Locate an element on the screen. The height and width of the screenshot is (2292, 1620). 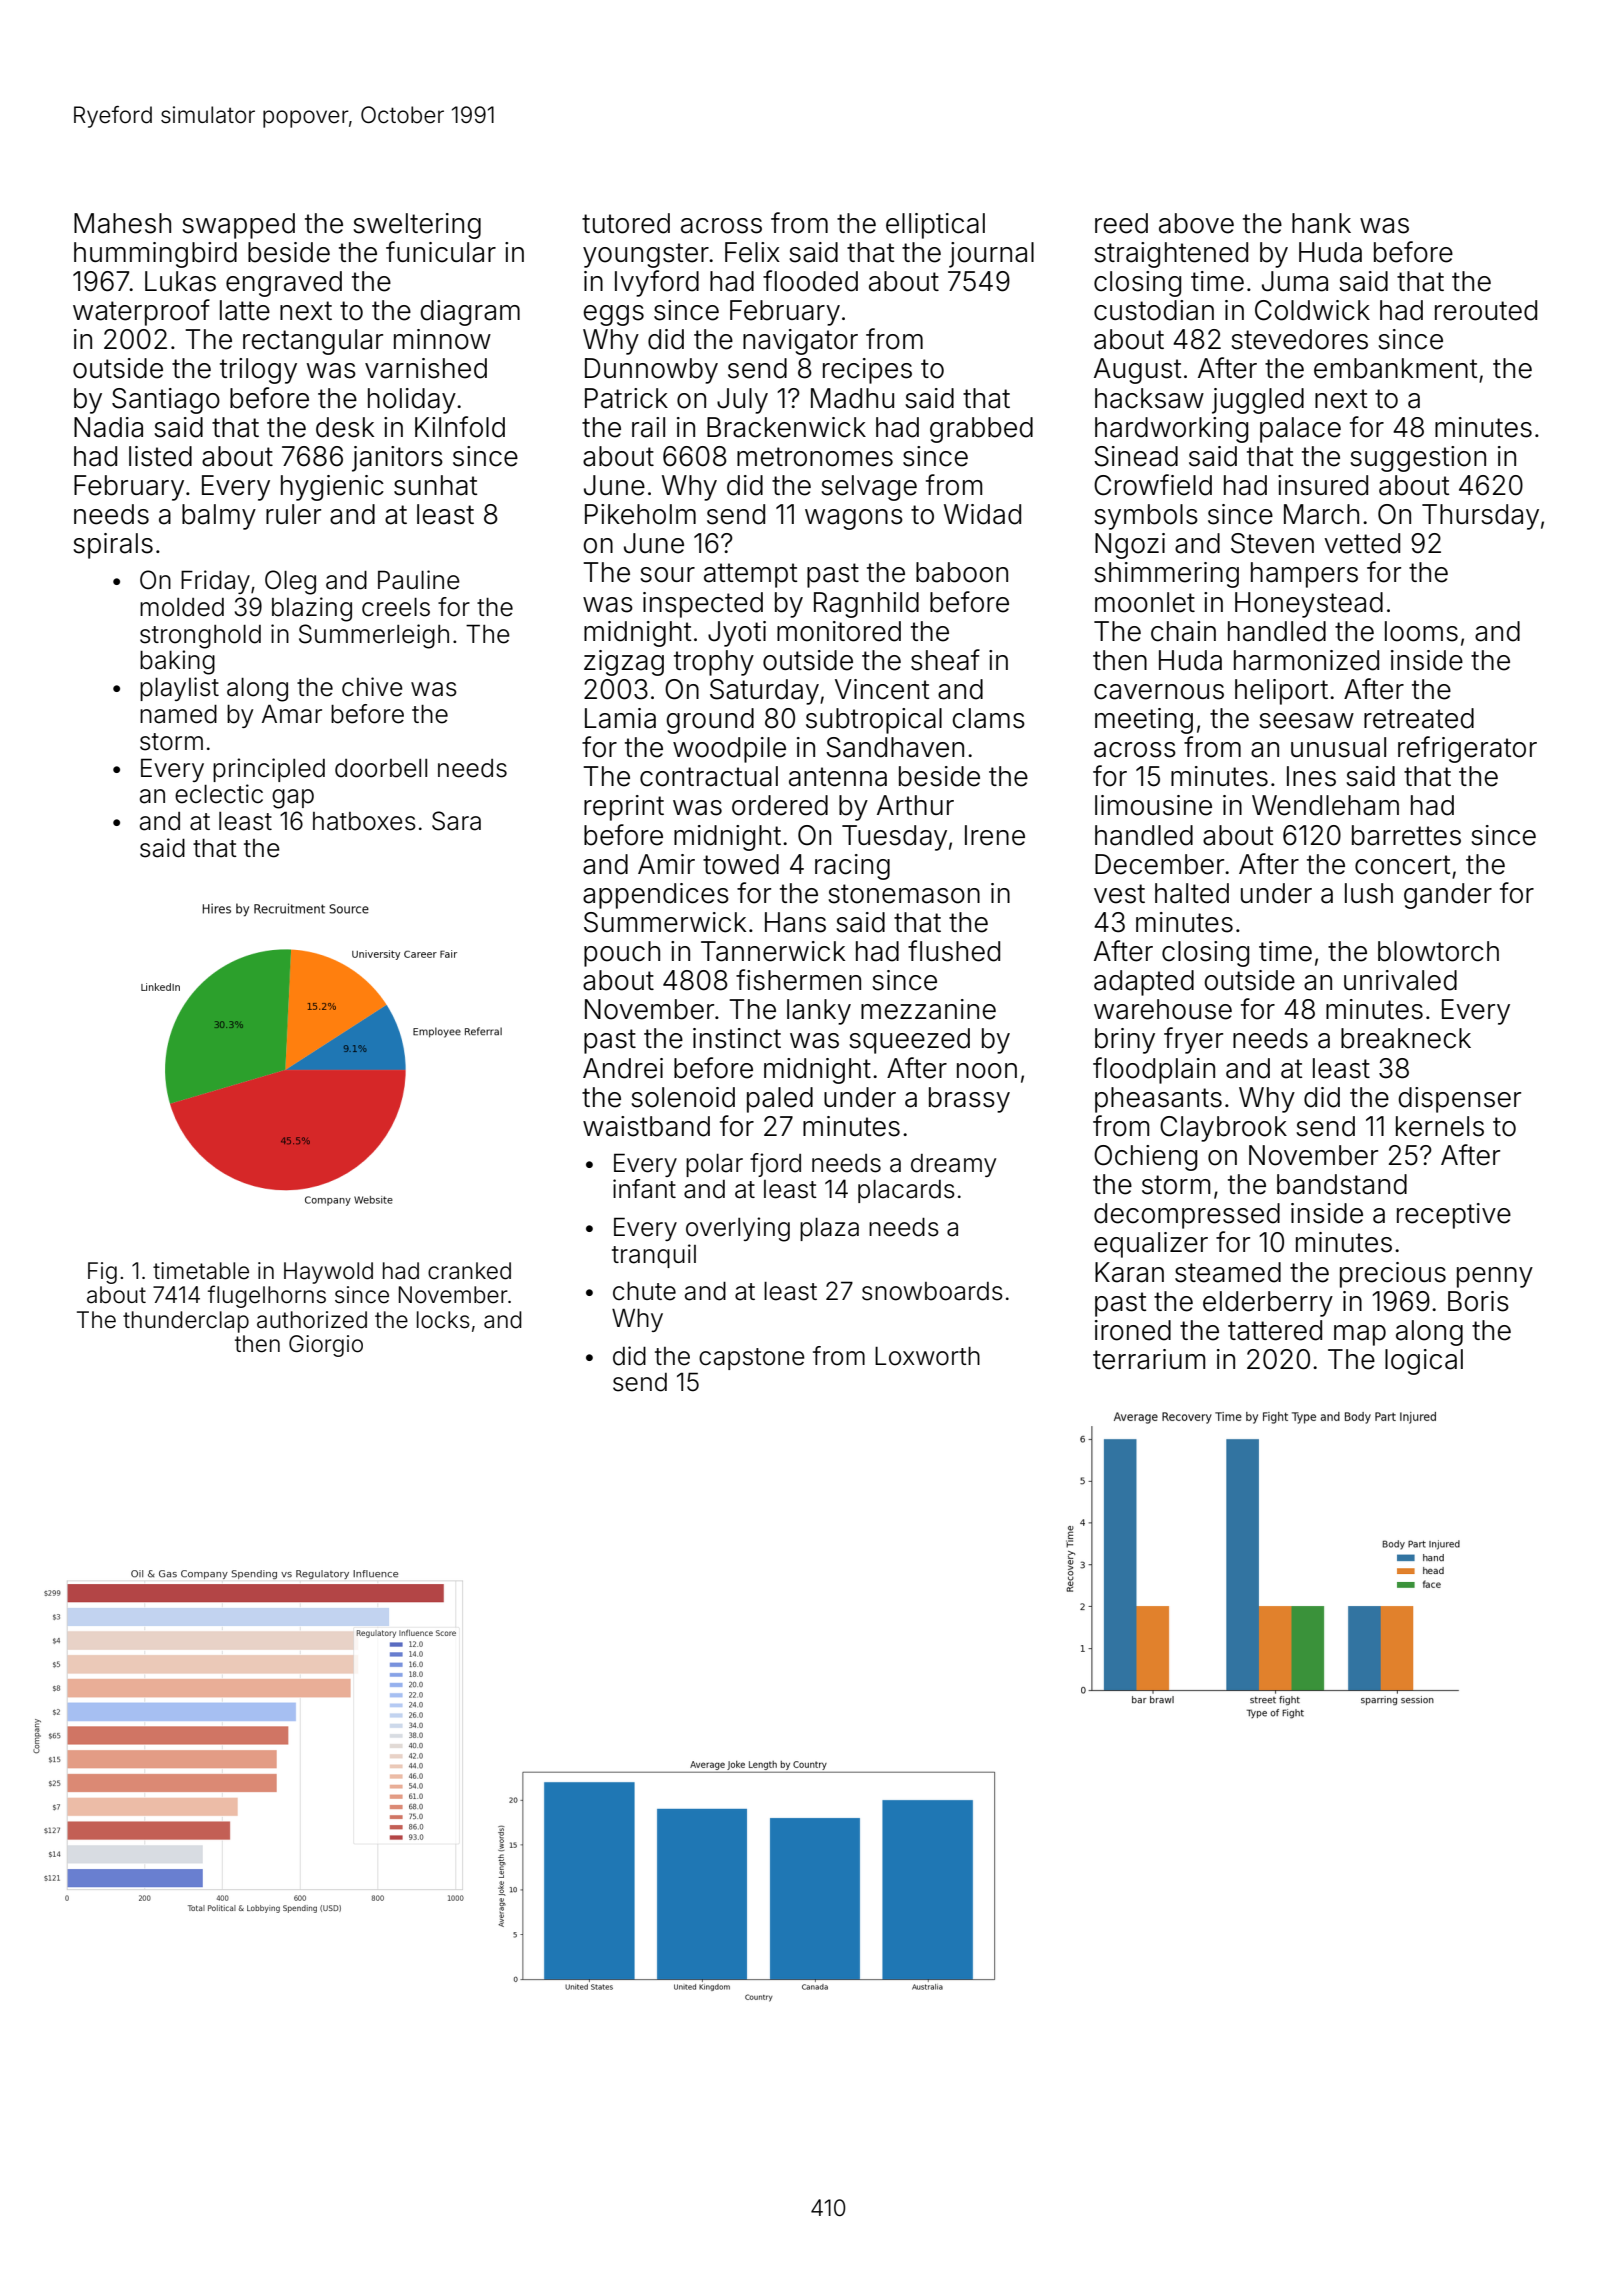
logical is located at coordinates (1424, 1362).
